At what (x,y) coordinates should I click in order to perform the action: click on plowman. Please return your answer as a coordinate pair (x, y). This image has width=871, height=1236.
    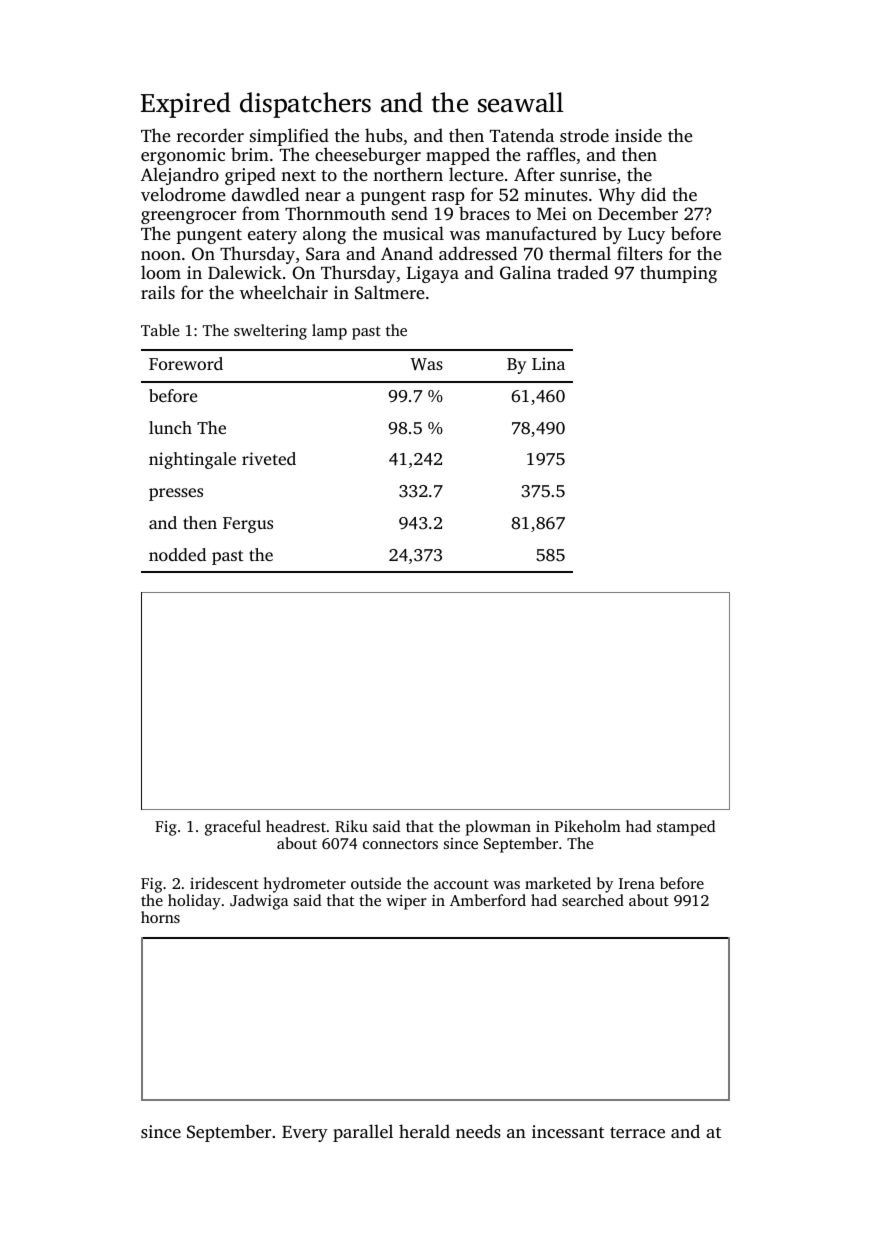
    Looking at the image, I should click on (498, 828).
